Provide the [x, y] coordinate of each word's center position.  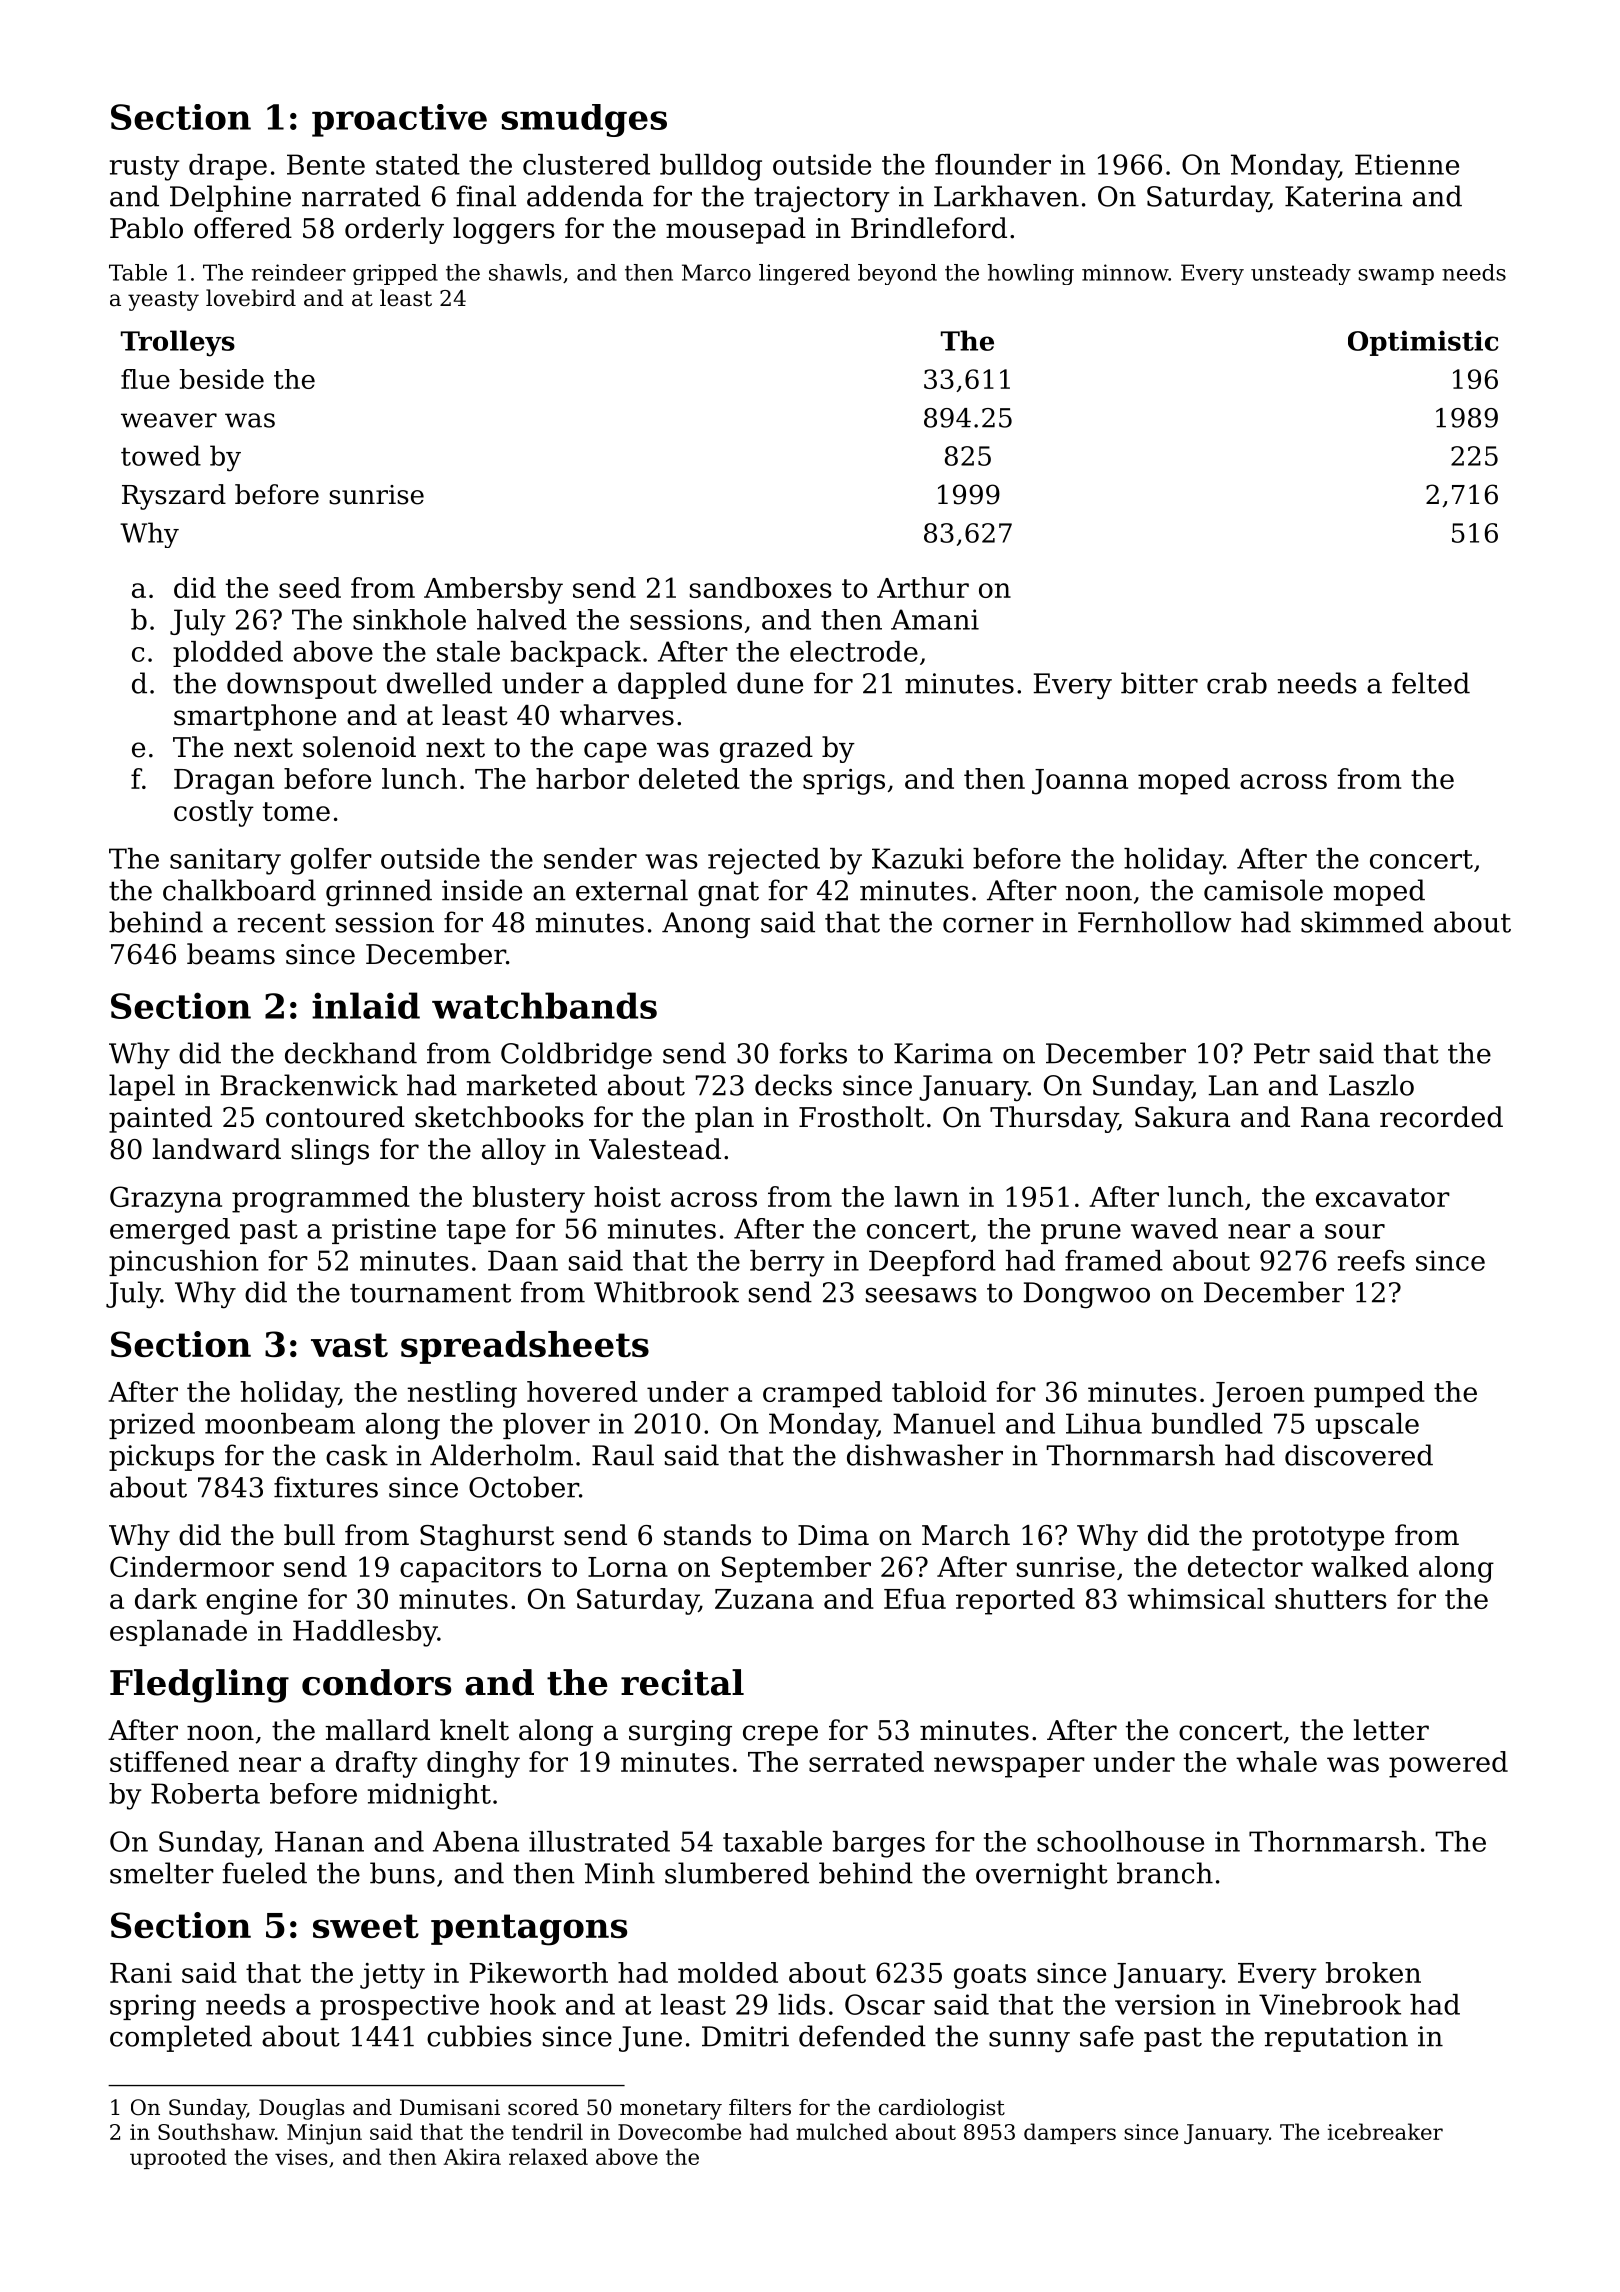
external [632, 890]
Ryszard [174, 497]
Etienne [1407, 164]
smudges [584, 120]
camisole [1263, 890]
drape [228, 167]
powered [1448, 1764]
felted [1431, 683]
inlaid [366, 1005]
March [966, 1535]
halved [522, 619]
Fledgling [199, 1686]
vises [301, 2157]
